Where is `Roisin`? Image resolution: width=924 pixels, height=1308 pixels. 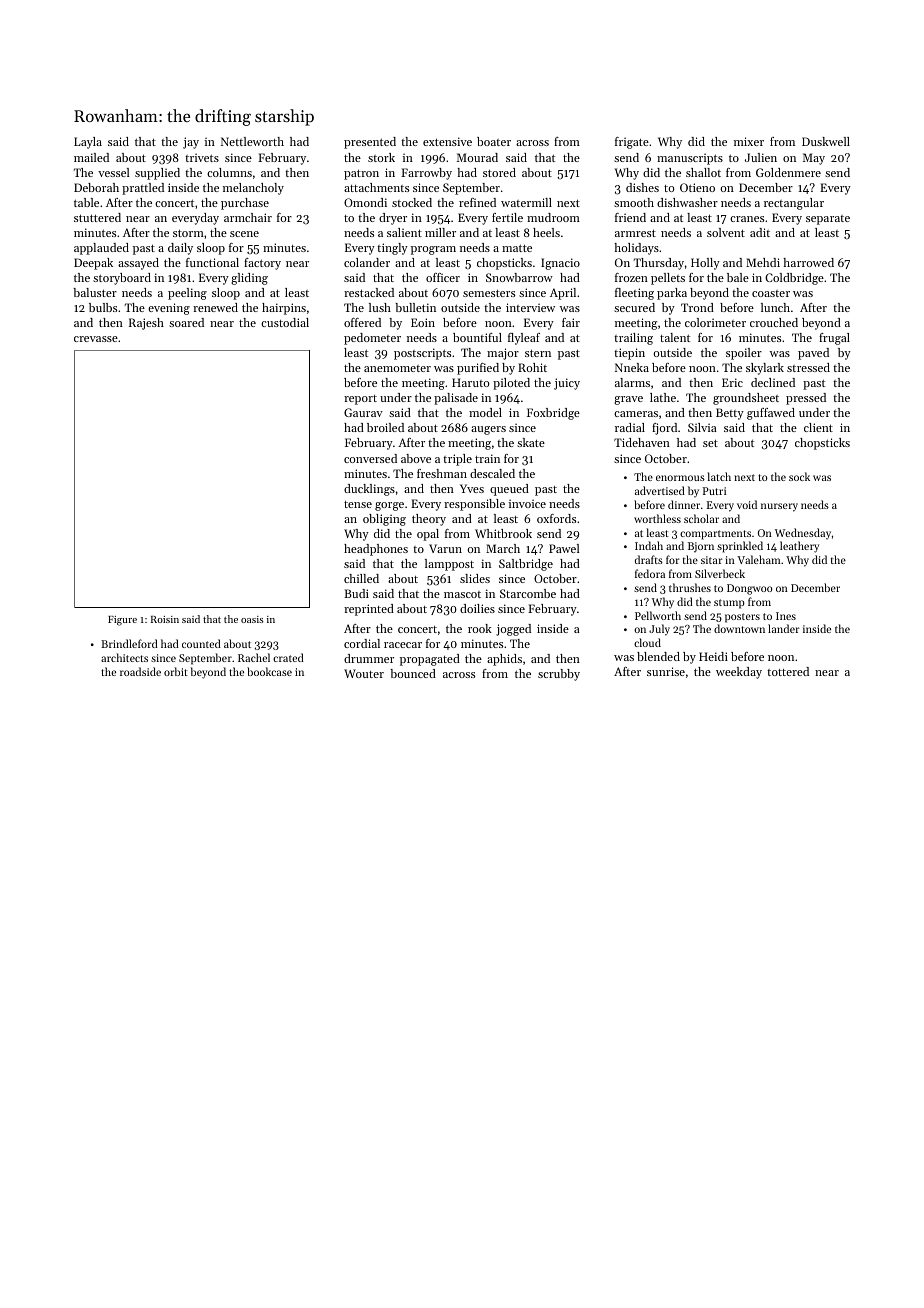
Roisin is located at coordinates (165, 619).
